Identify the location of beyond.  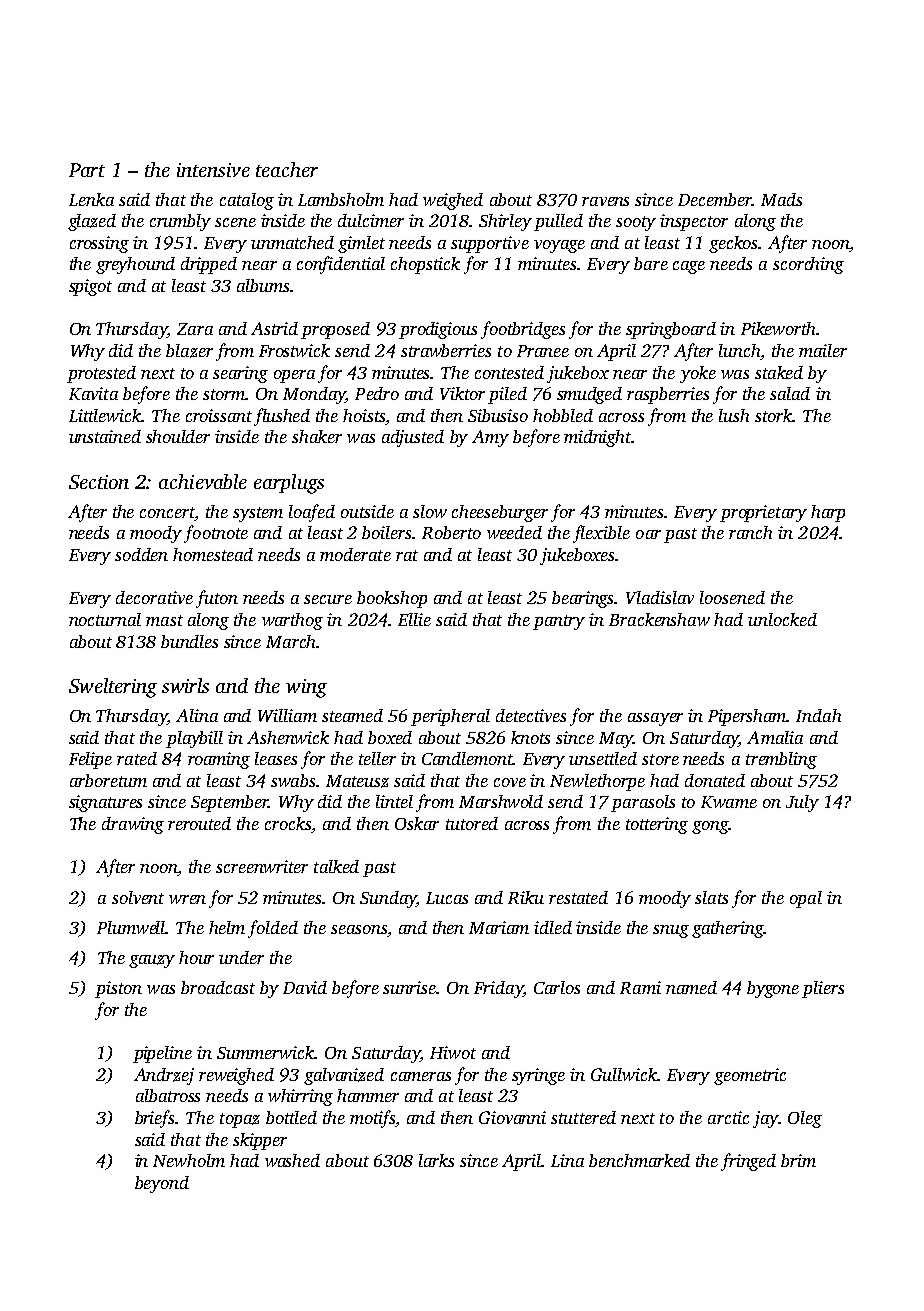
(162, 1184).
